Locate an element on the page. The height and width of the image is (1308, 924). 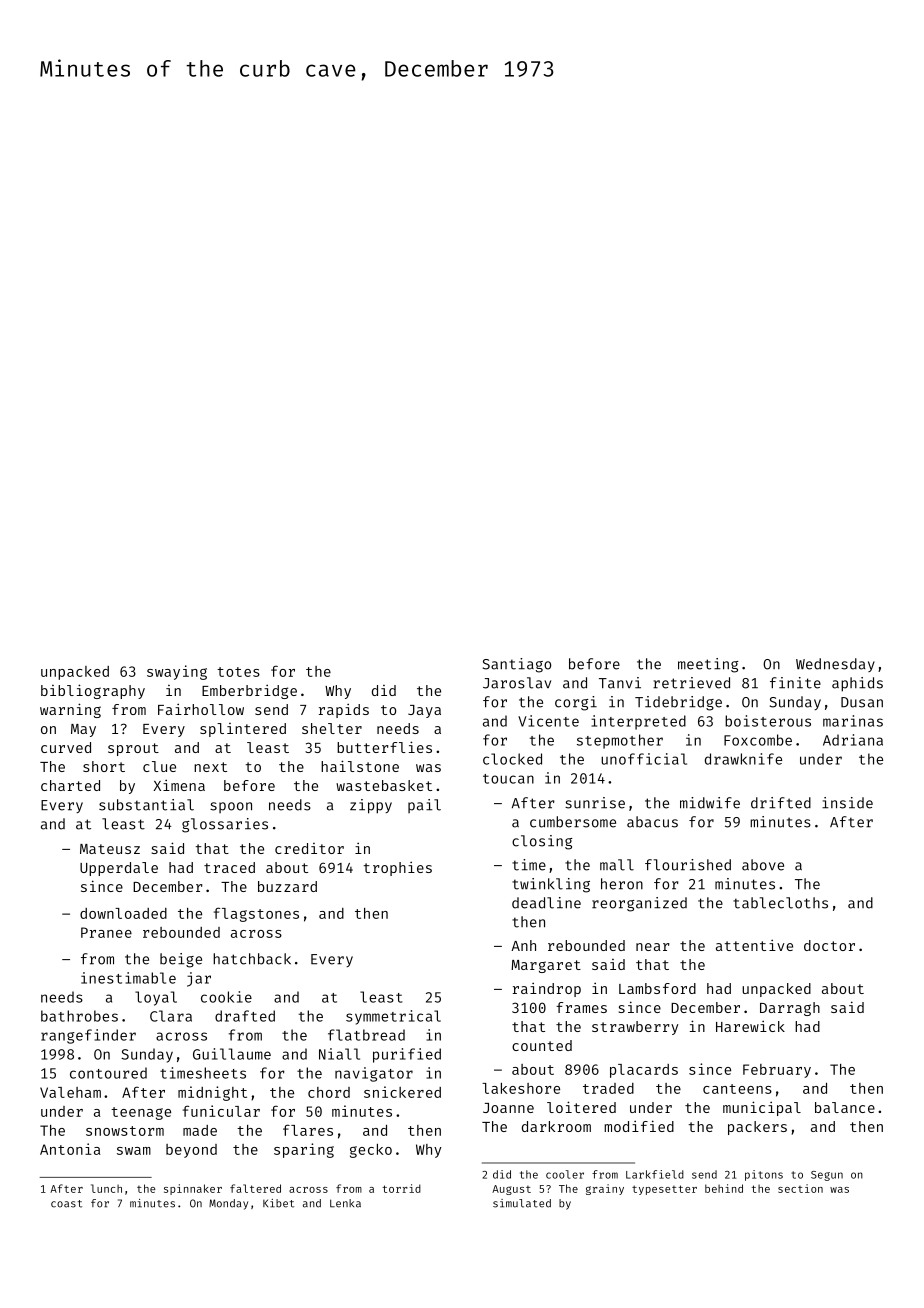
above is located at coordinates (763, 865).
